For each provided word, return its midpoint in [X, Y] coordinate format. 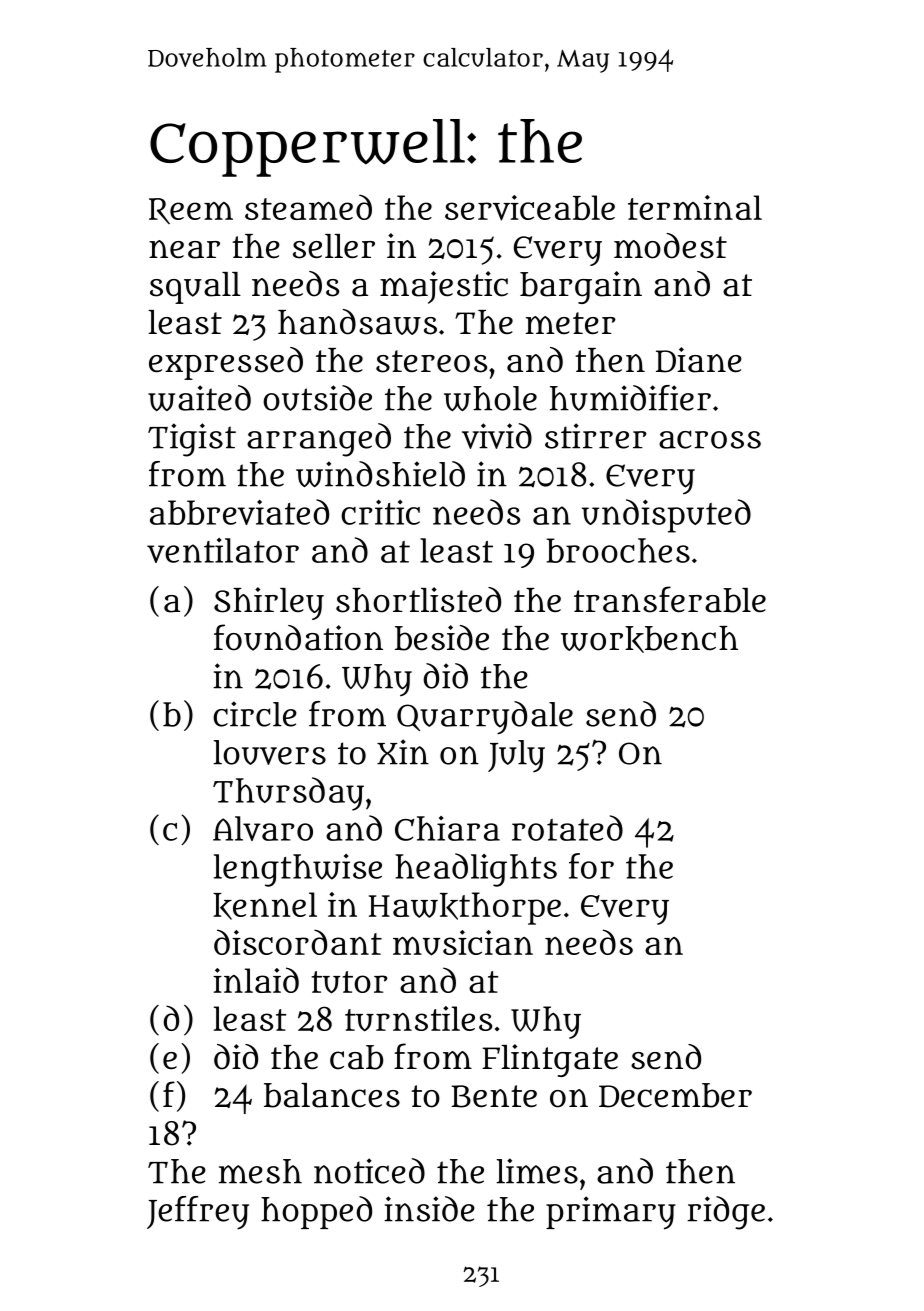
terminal [695, 207]
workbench [649, 639]
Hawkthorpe [465, 908]
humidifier [630, 398]
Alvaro [263, 828]
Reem [191, 211]
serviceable [530, 208]
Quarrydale [485, 718]
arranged [319, 440]
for [591, 866]
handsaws [357, 322]
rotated [567, 828]
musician [463, 943]
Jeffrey [198, 1213]
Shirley [269, 603]
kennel [265, 906]
